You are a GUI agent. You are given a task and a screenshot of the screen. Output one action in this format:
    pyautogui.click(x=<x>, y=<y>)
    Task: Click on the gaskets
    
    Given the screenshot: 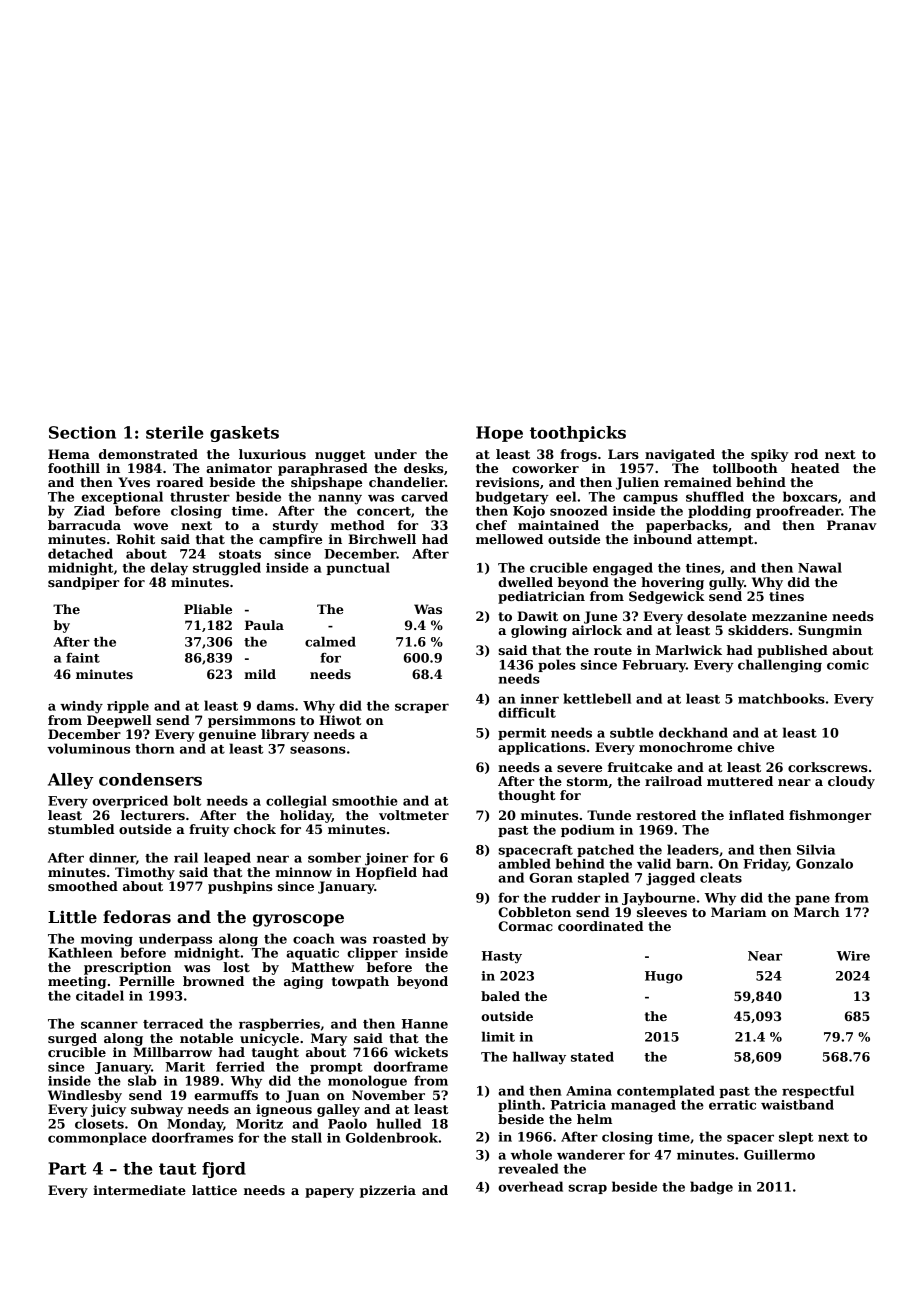 What is the action you would take?
    pyautogui.click(x=244, y=434)
